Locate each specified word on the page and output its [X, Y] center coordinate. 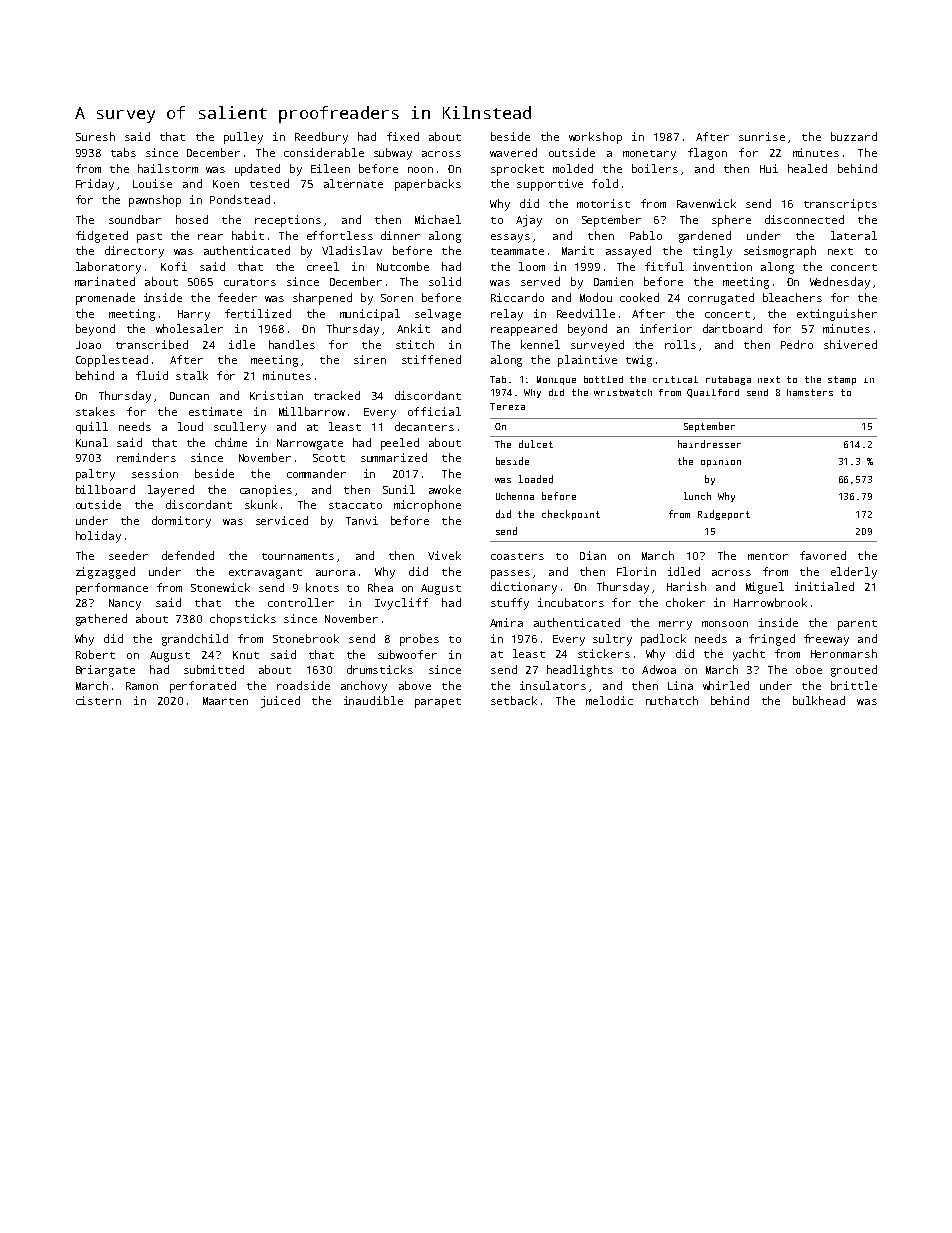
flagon [707, 154]
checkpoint [571, 515]
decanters [424, 426]
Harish [686, 586]
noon [420, 170]
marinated [105, 281]
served [540, 281]
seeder [128, 555]
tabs [123, 152]
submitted [214, 669]
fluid [152, 375]
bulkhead [819, 700]
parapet [438, 703]
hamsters [810, 392]
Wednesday [840, 283]
